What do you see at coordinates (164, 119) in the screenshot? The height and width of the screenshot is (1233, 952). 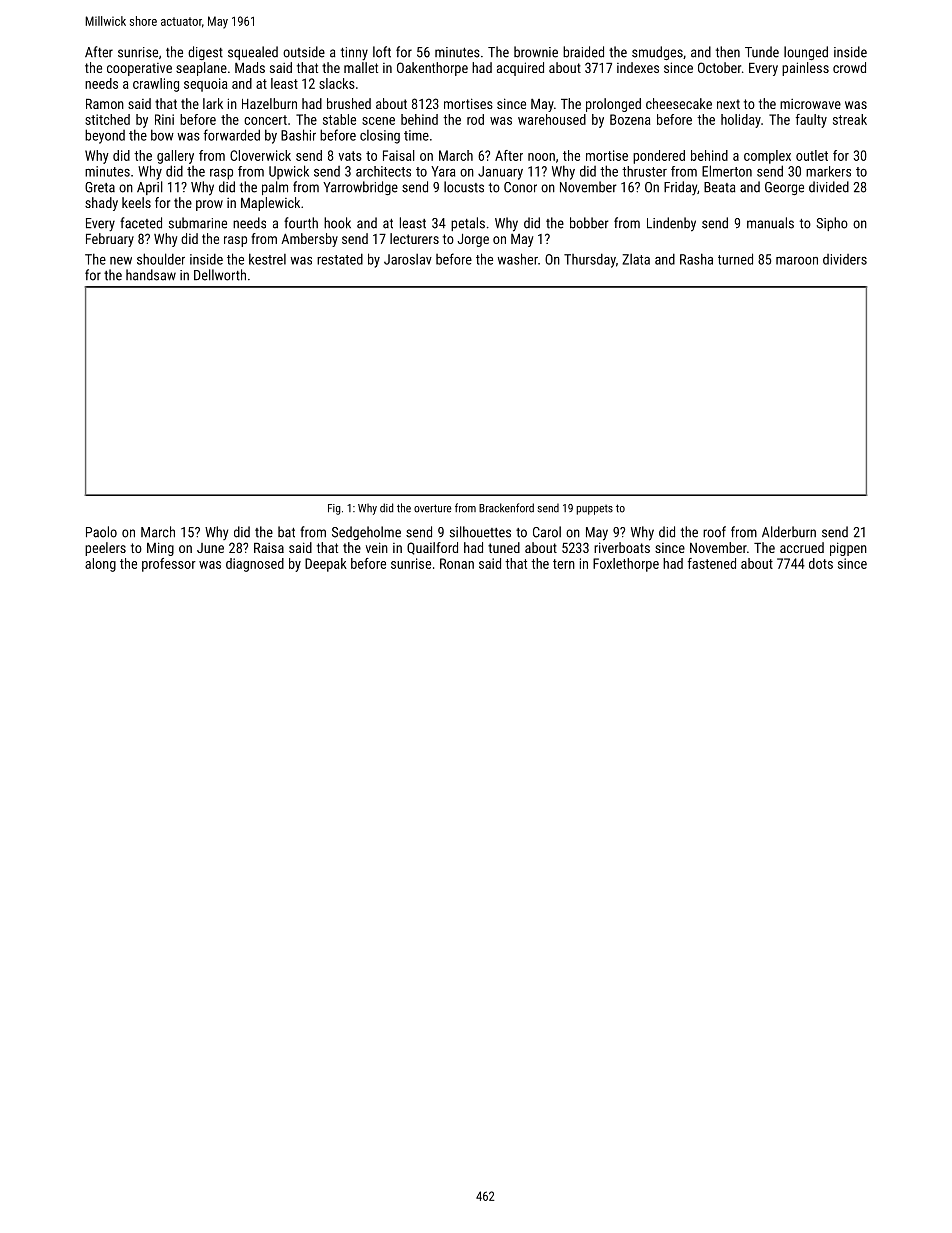 I see `Rini` at bounding box center [164, 119].
